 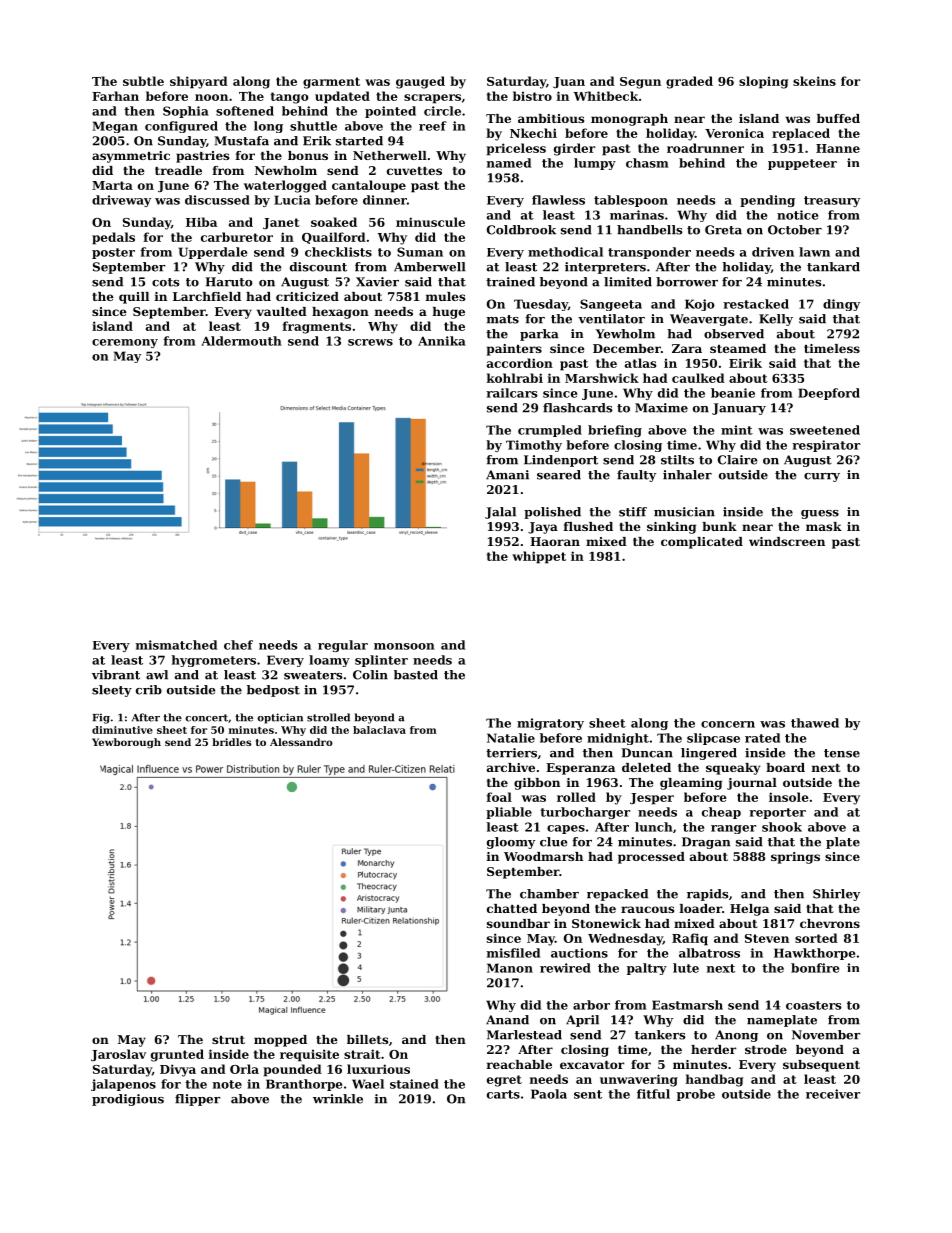 What do you see at coordinates (241, 341) in the screenshot?
I see `Aldermouth` at bounding box center [241, 341].
